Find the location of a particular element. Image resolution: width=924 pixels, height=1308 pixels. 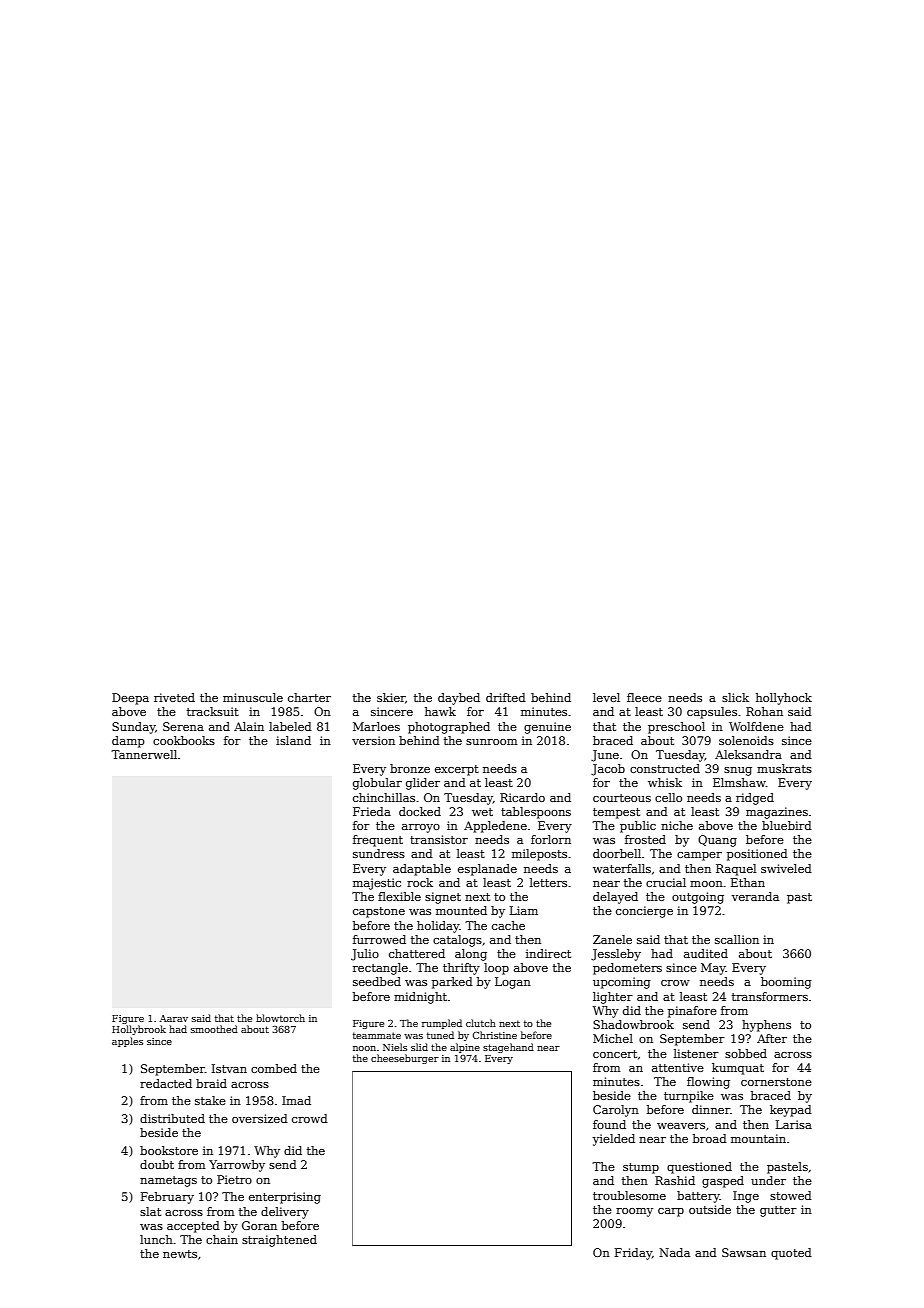

doubt is located at coordinates (157, 1164).
